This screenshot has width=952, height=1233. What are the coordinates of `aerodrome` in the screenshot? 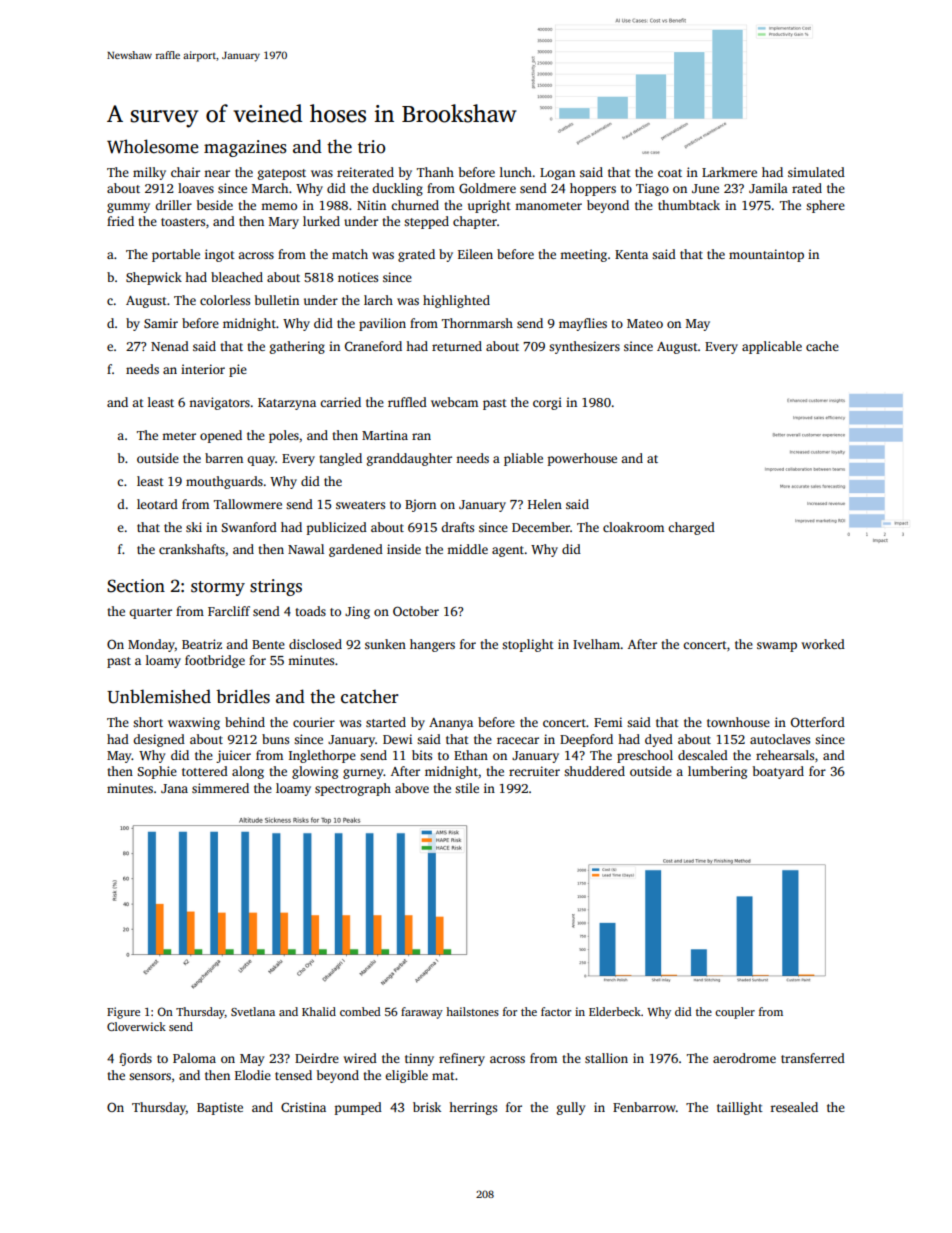 It's located at (744, 1058).
